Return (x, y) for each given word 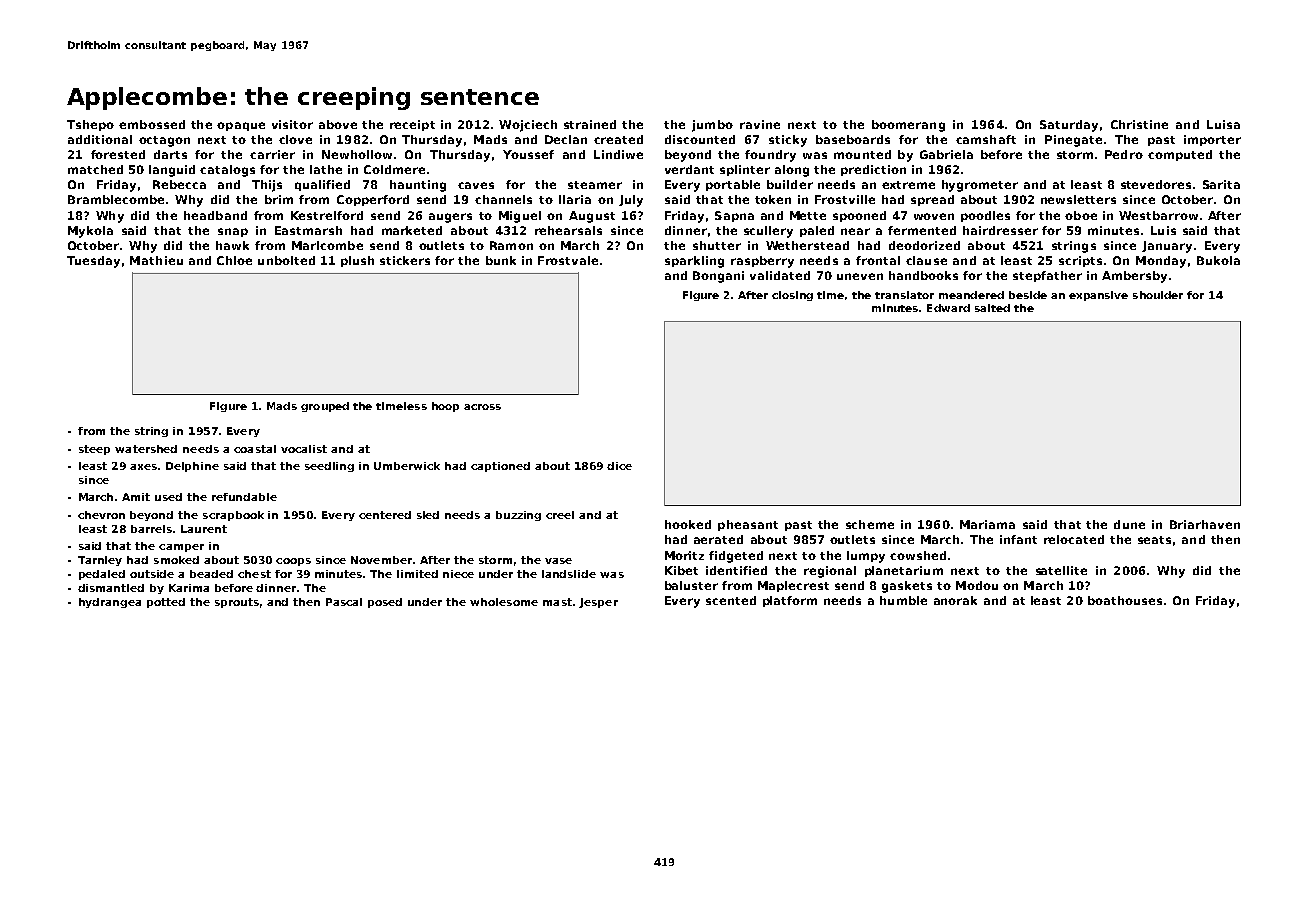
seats (1154, 540)
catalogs (227, 171)
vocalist (304, 449)
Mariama (987, 524)
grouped (325, 407)
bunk (501, 260)
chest (254, 574)
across (482, 407)
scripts (1080, 261)
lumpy (866, 557)
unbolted (286, 260)
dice (619, 466)
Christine (1139, 124)
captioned (500, 467)
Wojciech (528, 126)
